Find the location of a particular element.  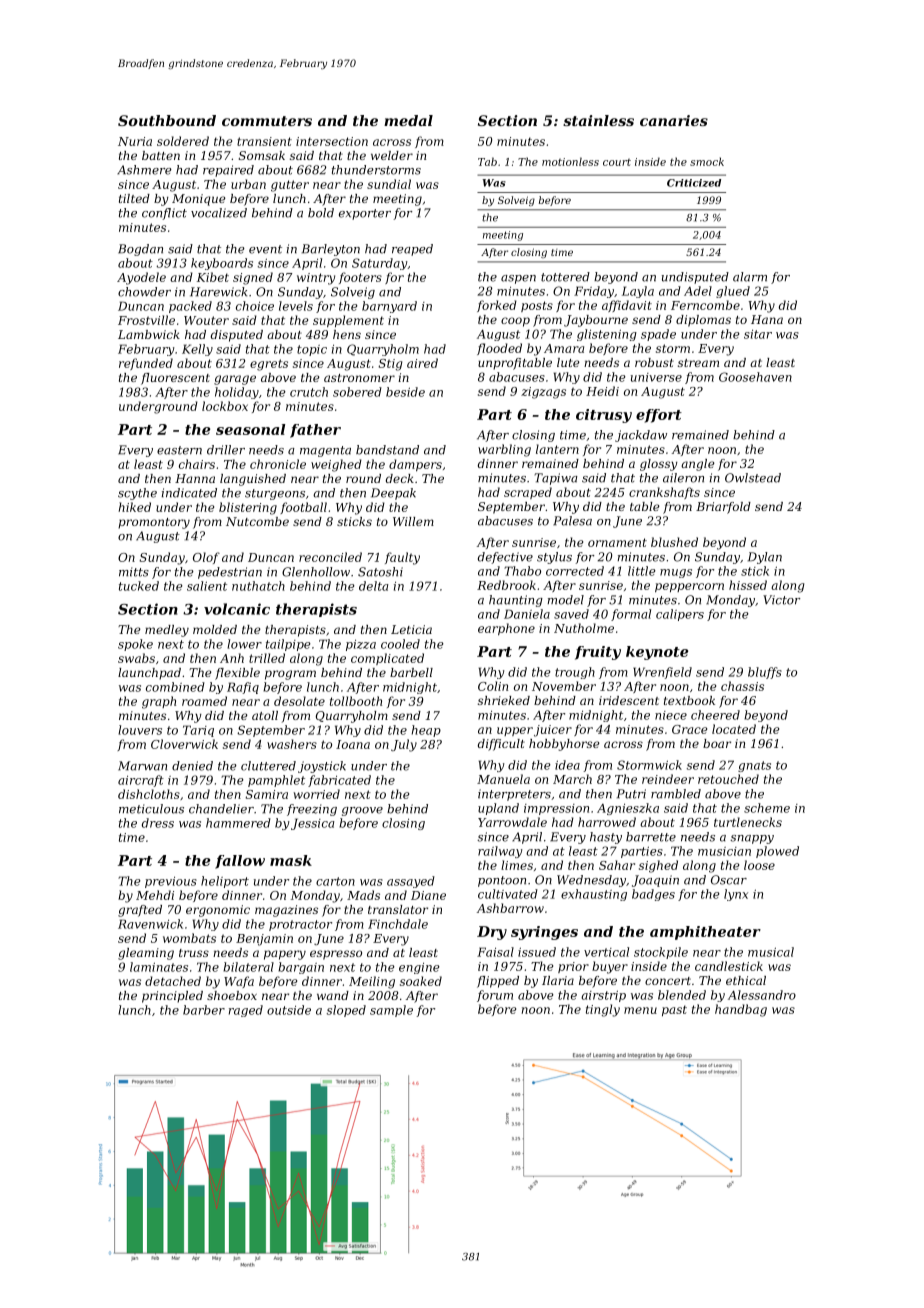

ergonomic is located at coordinates (218, 911).
